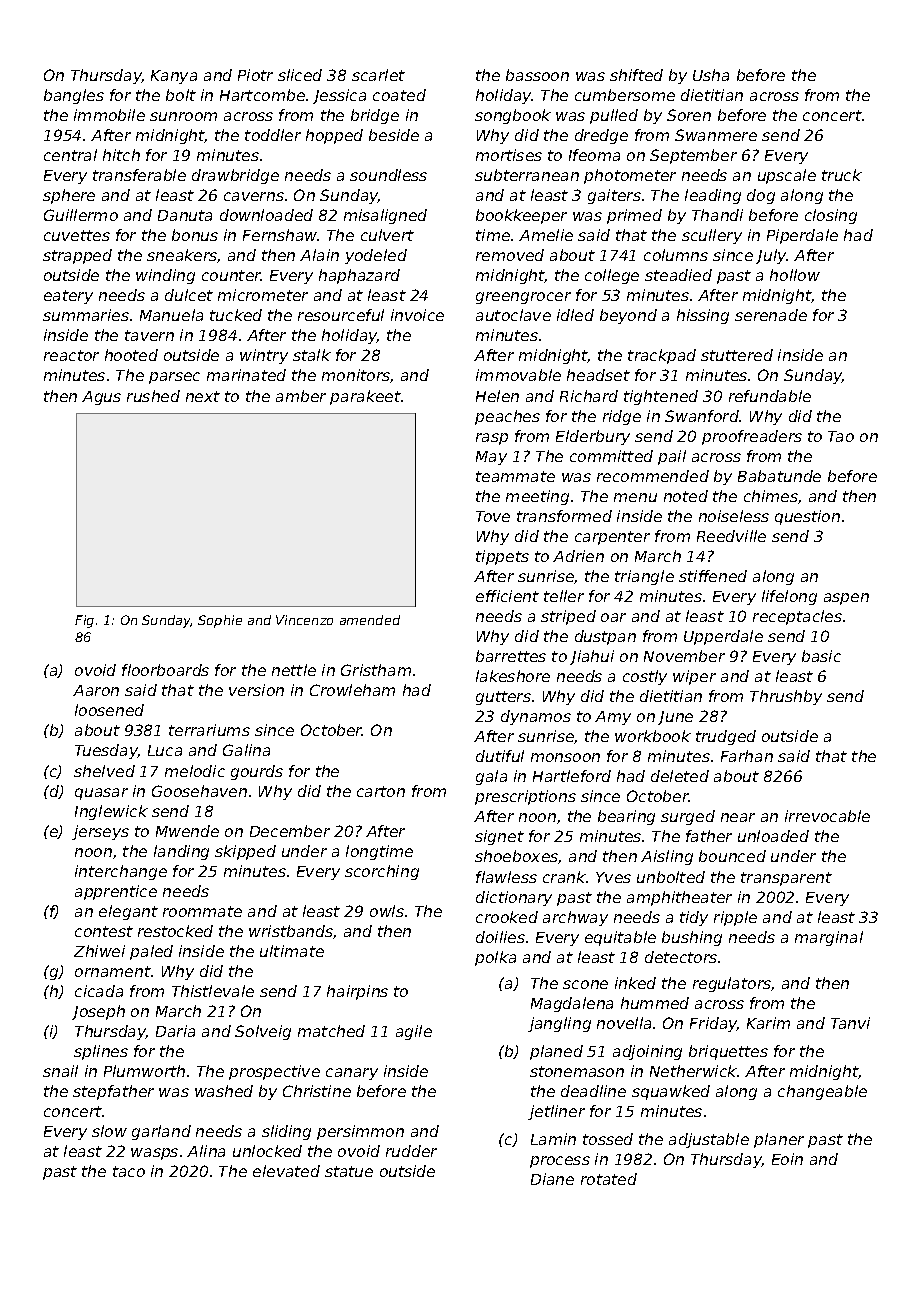 The width and height of the page is (924, 1308). I want to click on deleted, so click(680, 776).
